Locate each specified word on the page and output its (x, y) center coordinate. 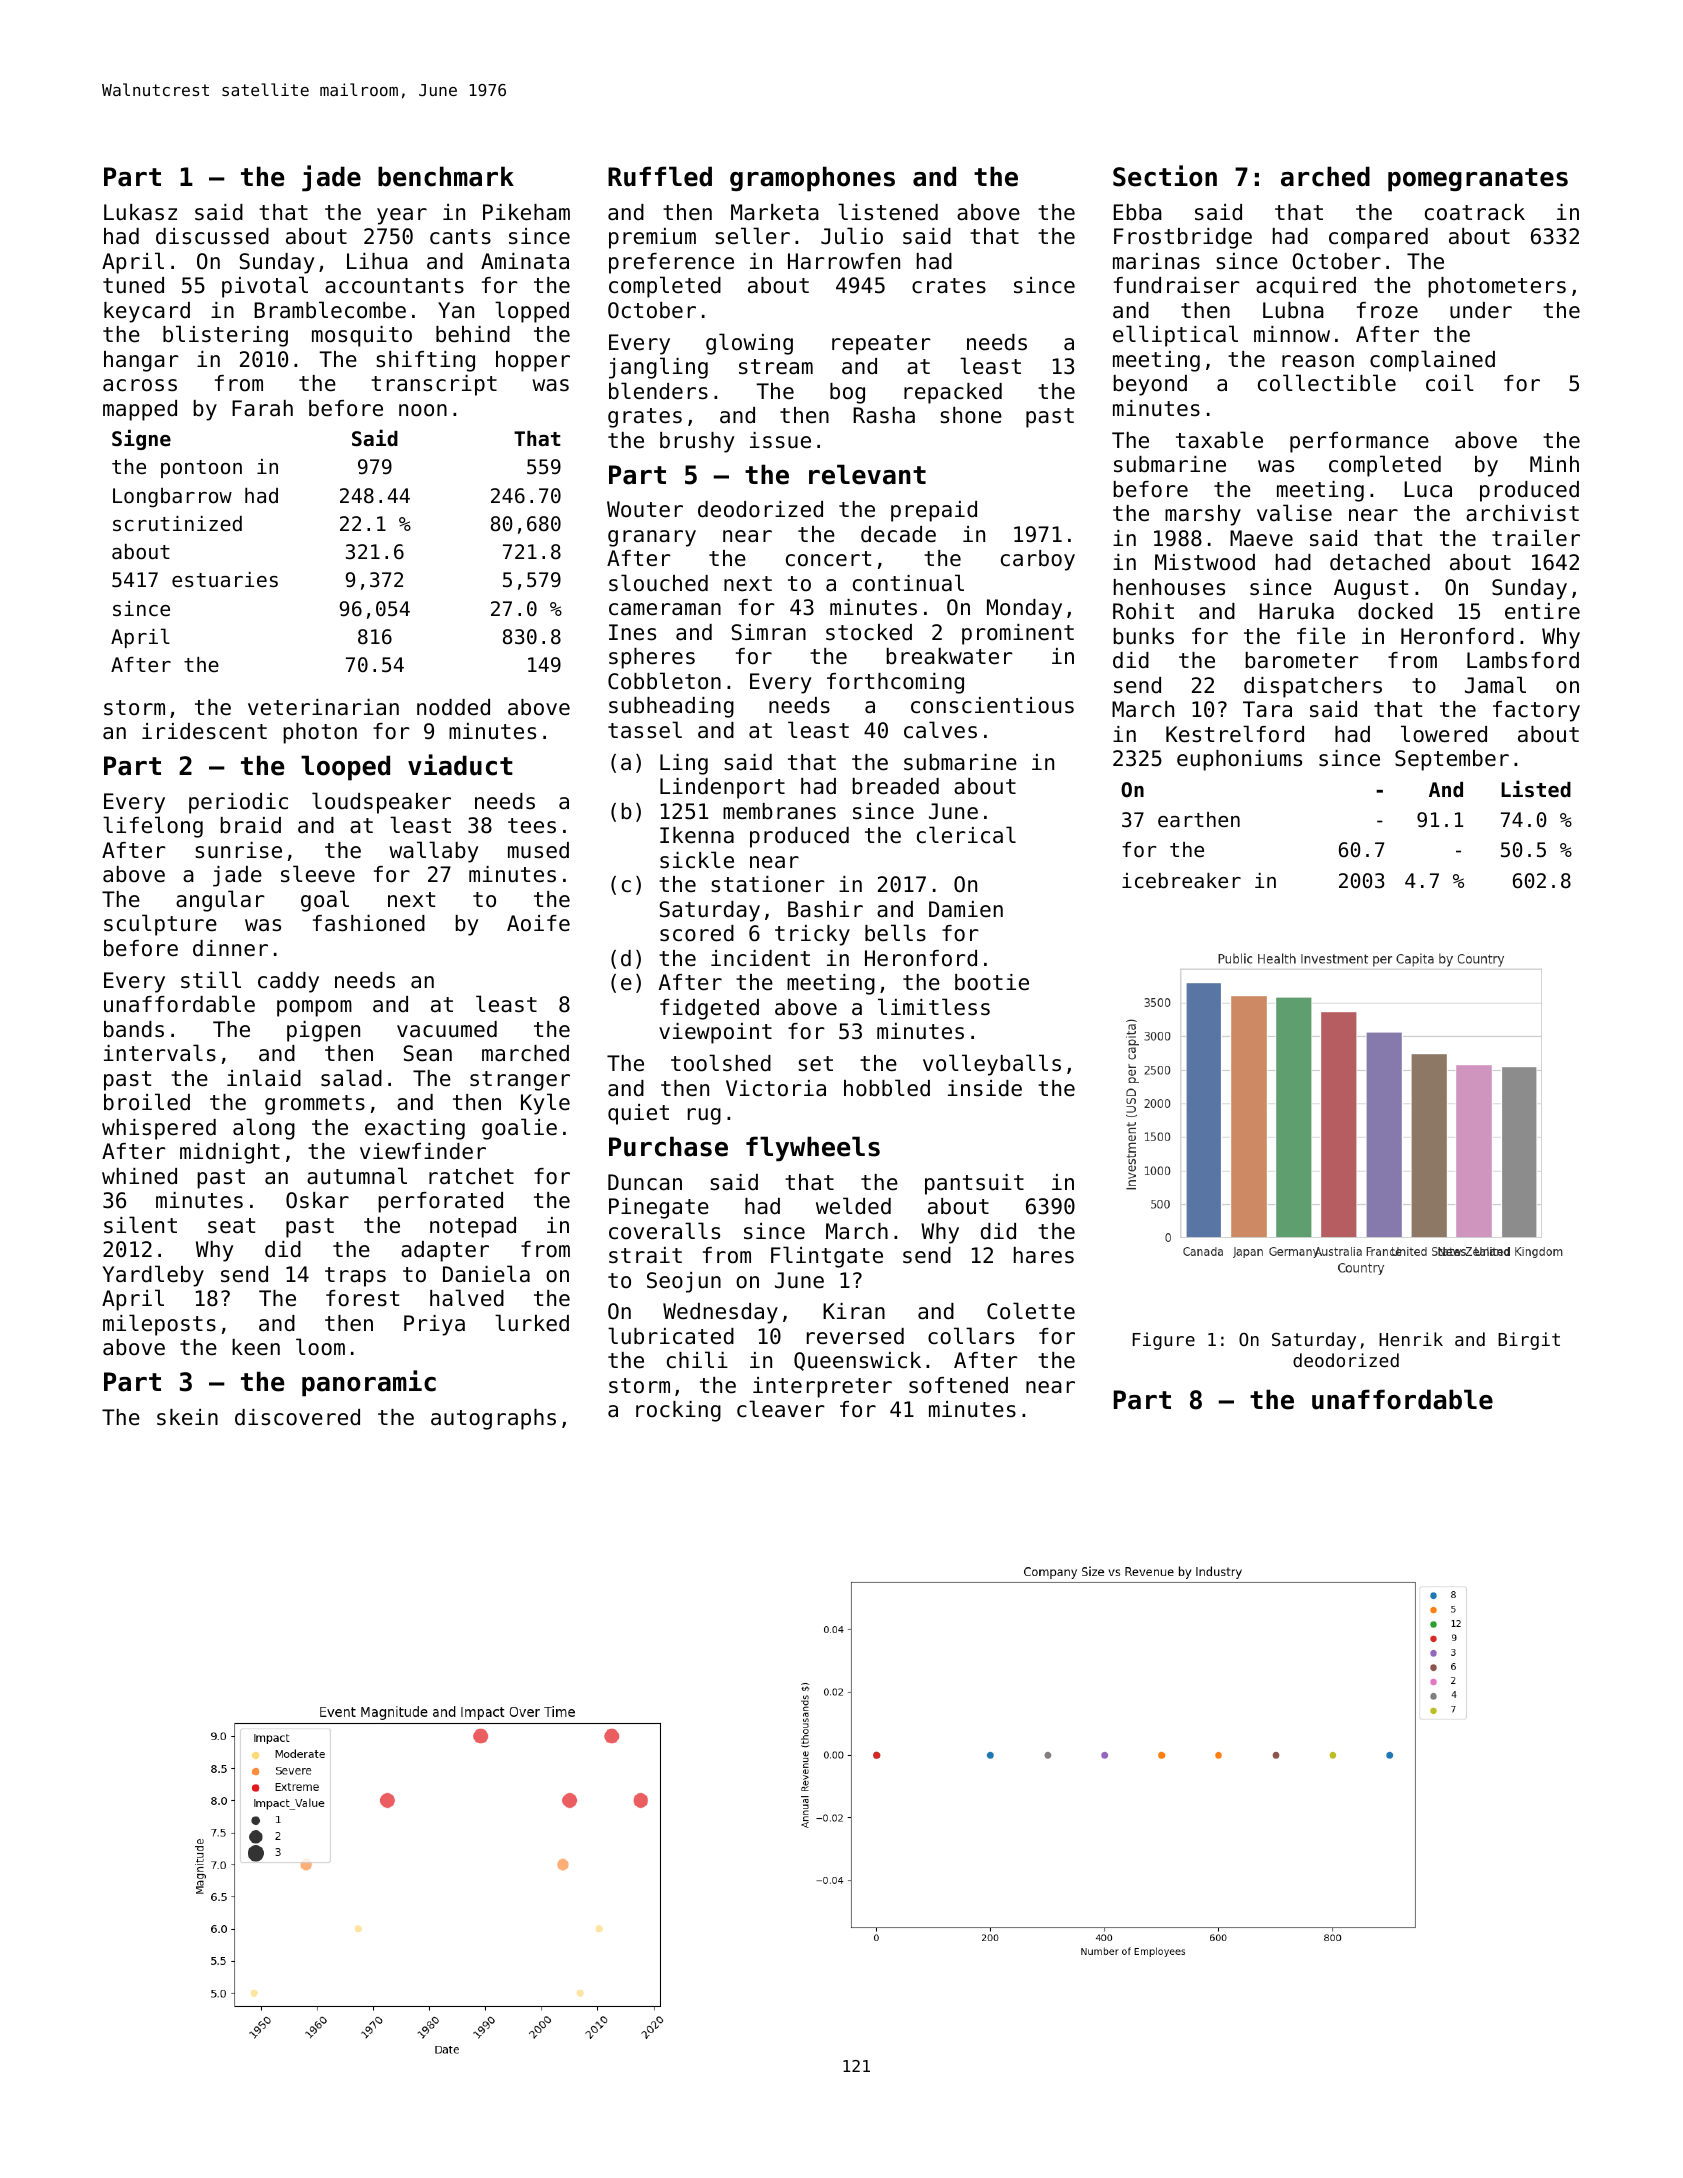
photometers (1497, 287)
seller (752, 236)
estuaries (225, 580)
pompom (314, 1008)
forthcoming (895, 683)
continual (908, 583)
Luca (1428, 489)
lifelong (153, 827)
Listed (1536, 789)
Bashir (825, 909)
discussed (212, 236)
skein (187, 1417)
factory (1536, 711)
